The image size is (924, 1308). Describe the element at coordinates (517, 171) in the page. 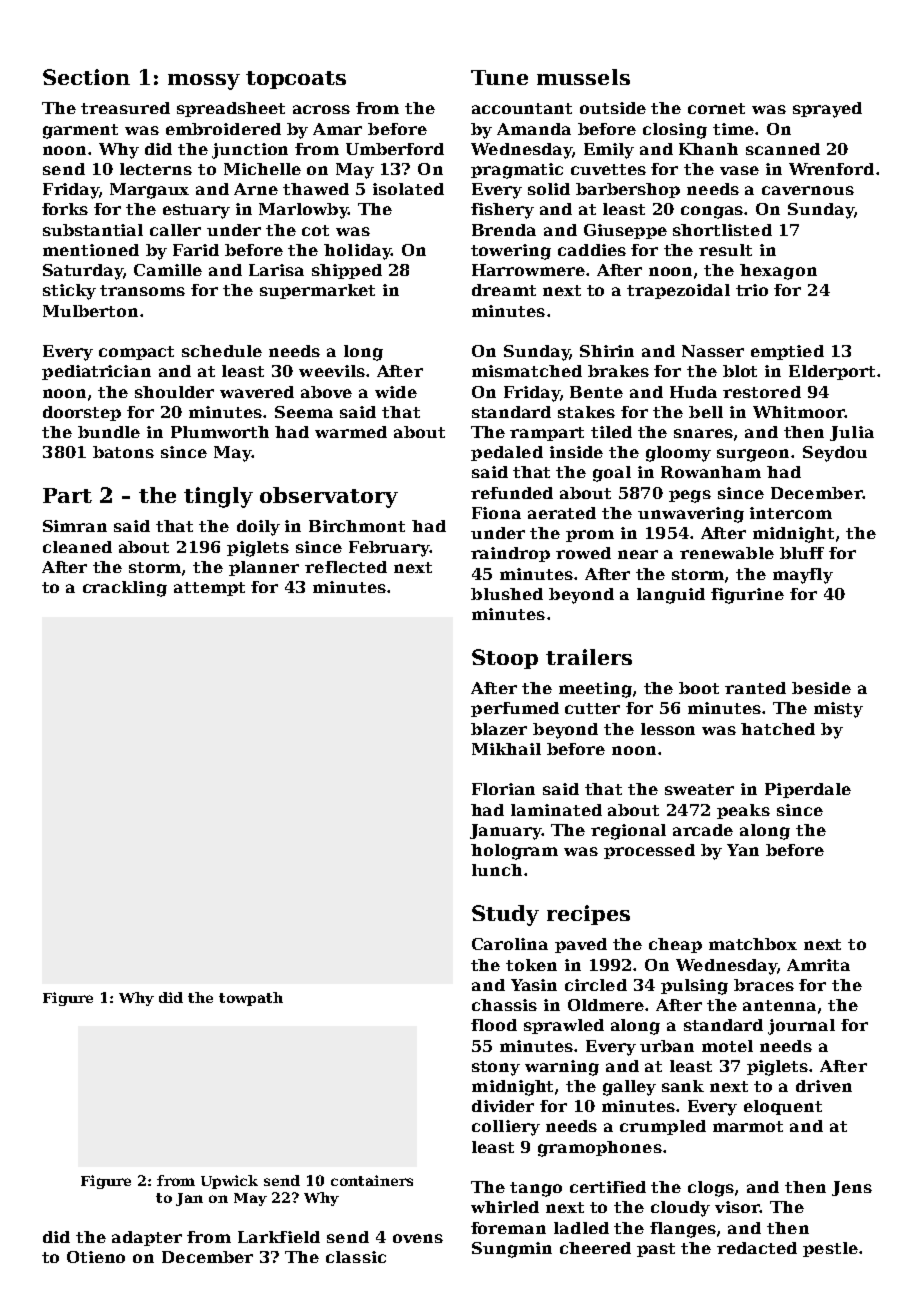

I see `pragmatic` at that location.
